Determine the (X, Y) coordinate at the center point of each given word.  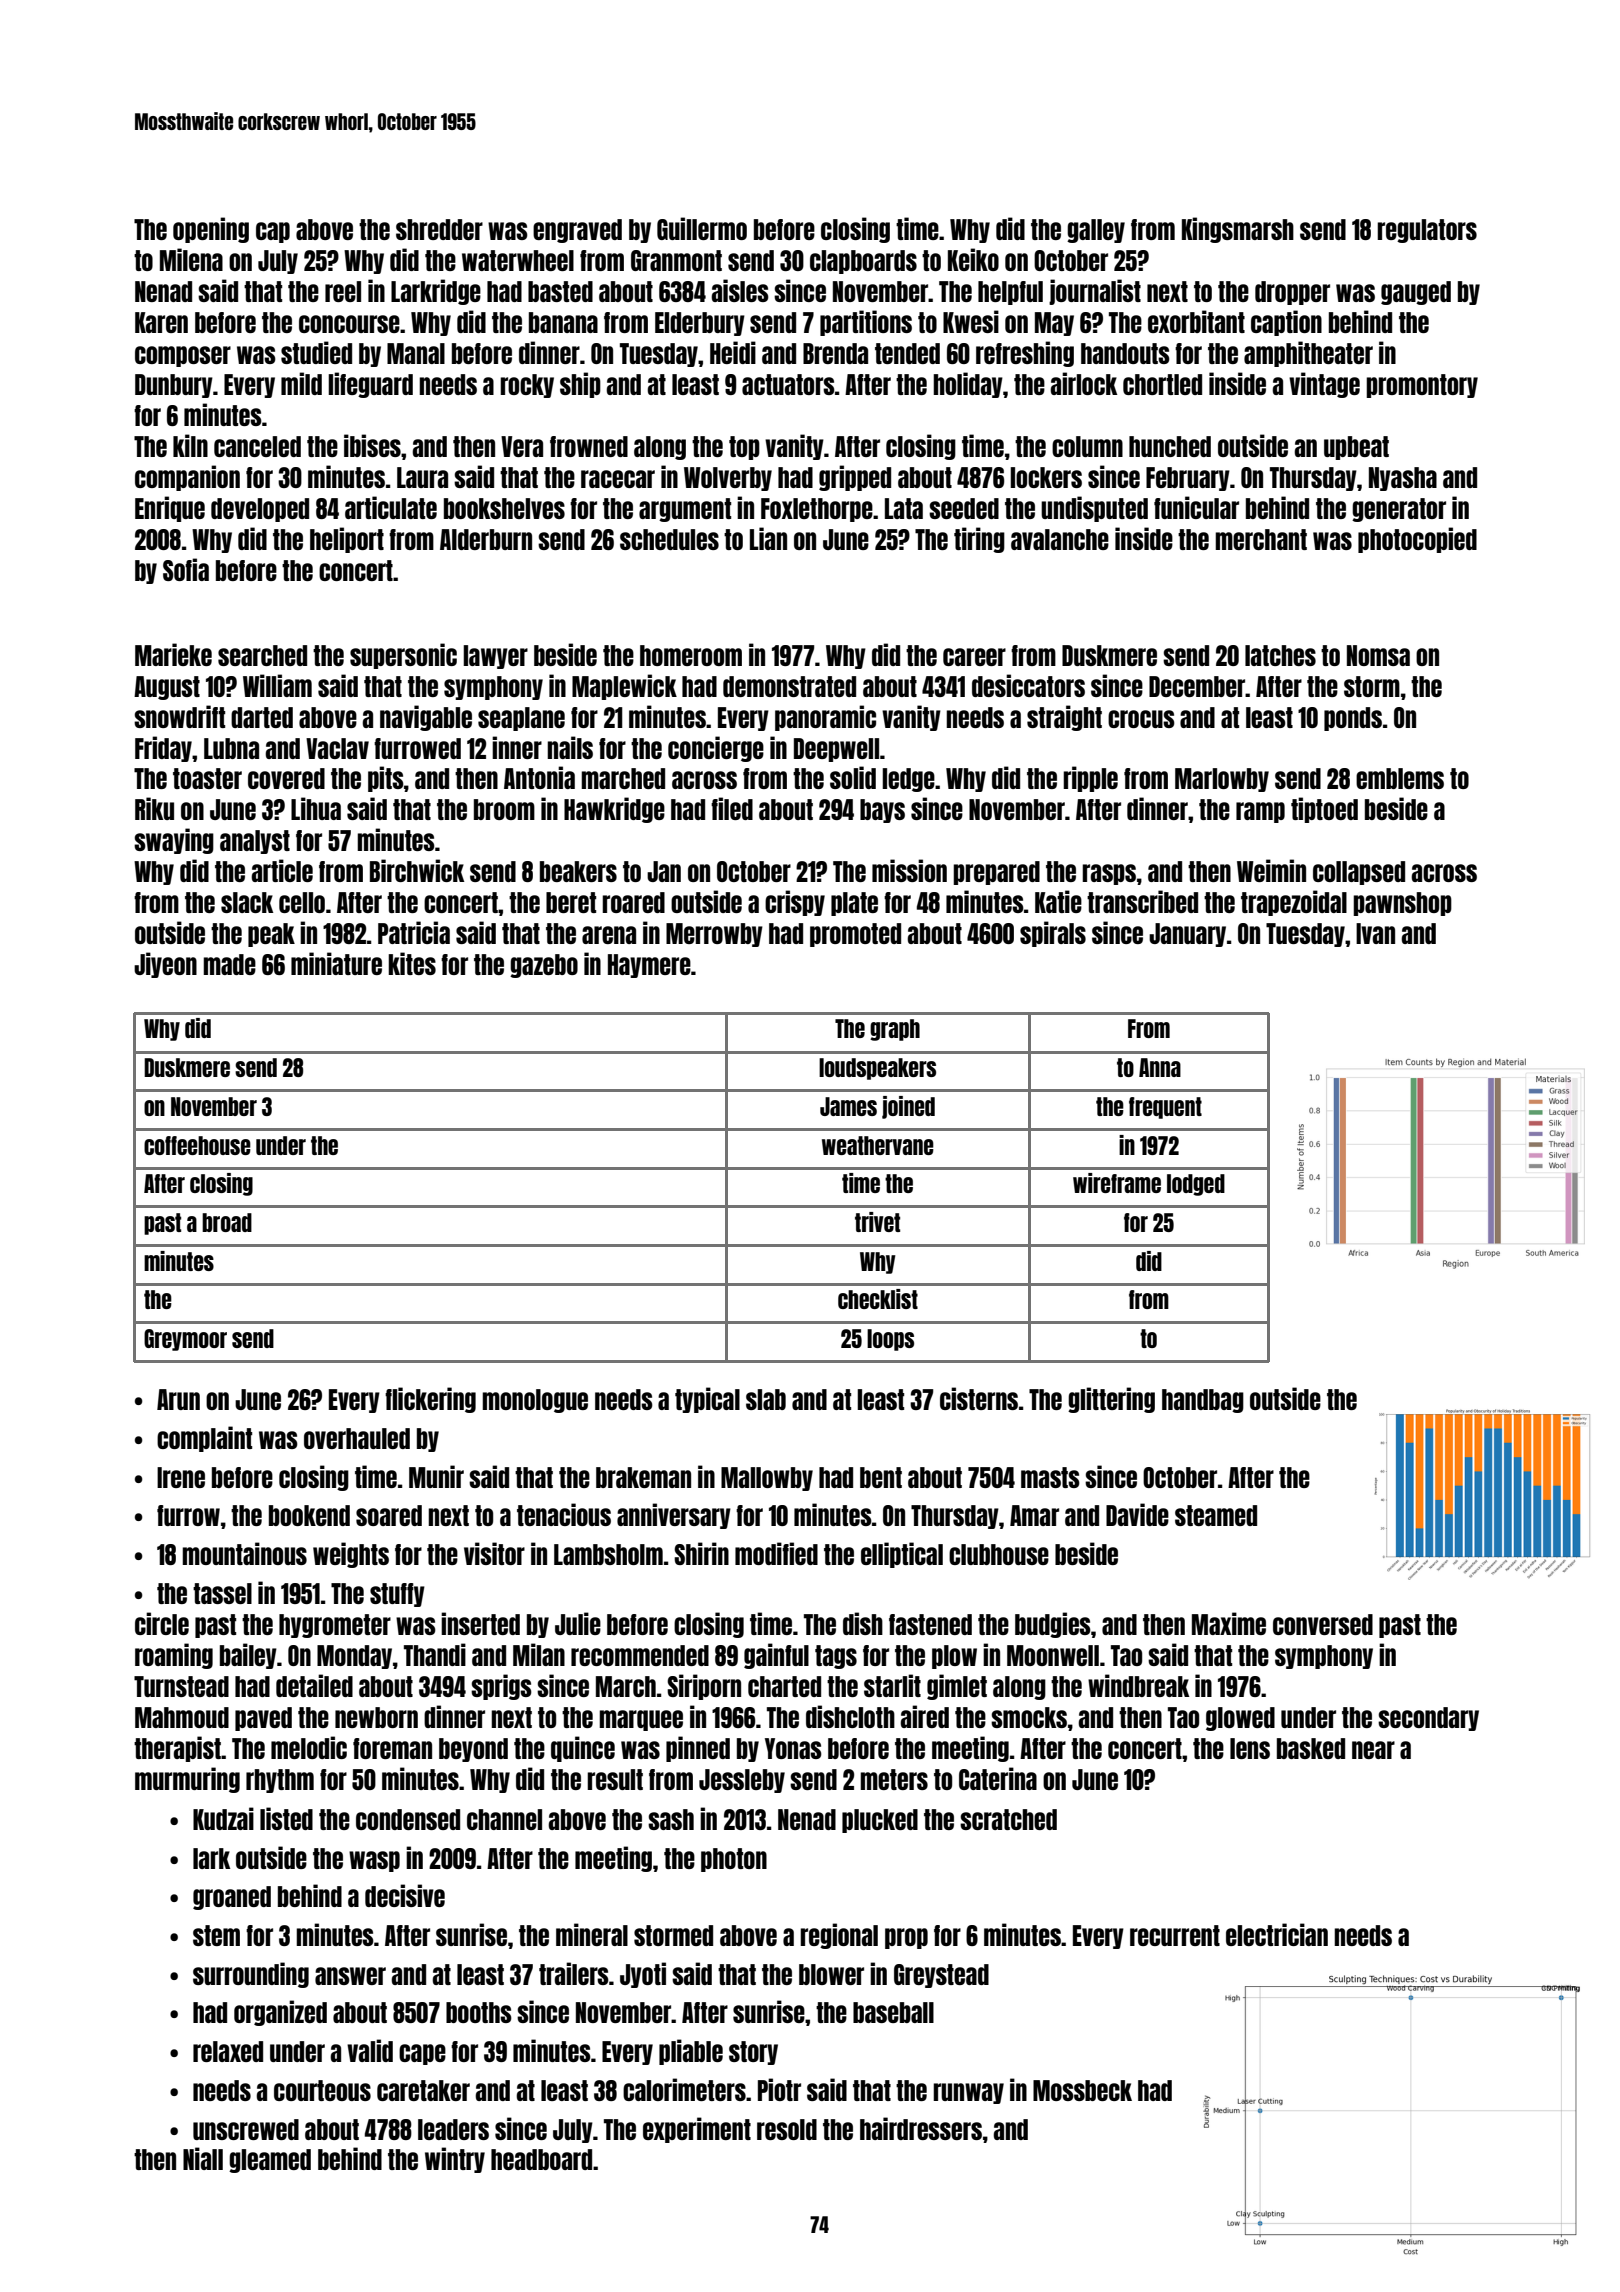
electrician (1277, 1934)
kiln (190, 445)
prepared (996, 873)
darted (262, 717)
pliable (691, 2052)
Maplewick (624, 687)
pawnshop (1402, 904)
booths (479, 2012)
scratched (1008, 1819)
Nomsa (1378, 655)
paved (263, 1719)
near (1373, 1750)
